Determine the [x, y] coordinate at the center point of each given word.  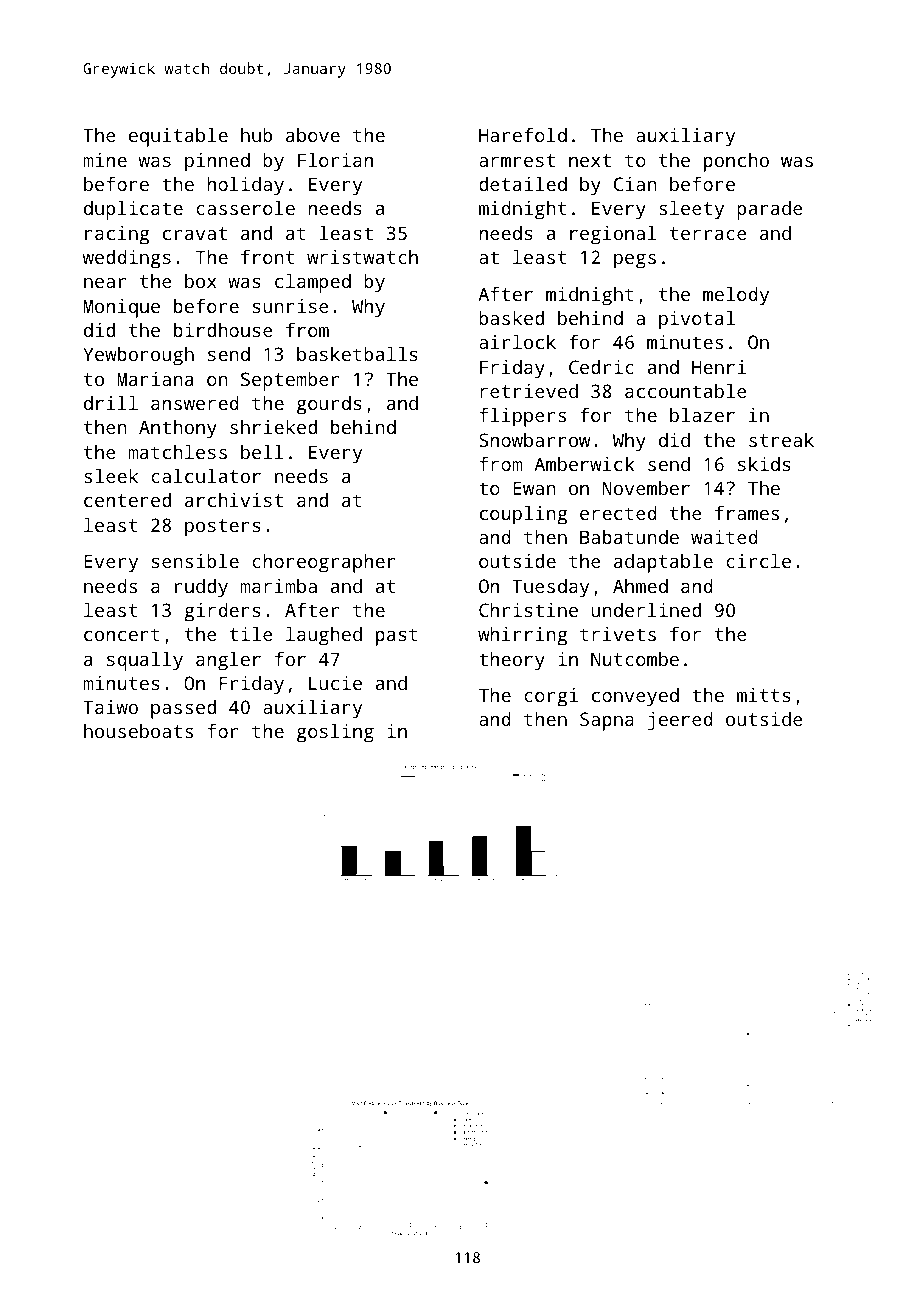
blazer [702, 415]
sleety [691, 210]
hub [256, 135]
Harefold [523, 134]
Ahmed [640, 586]
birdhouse [223, 330]
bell [262, 452]
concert [122, 634]
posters [223, 528]
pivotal [697, 320]
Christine [528, 610]
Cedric [601, 367]
